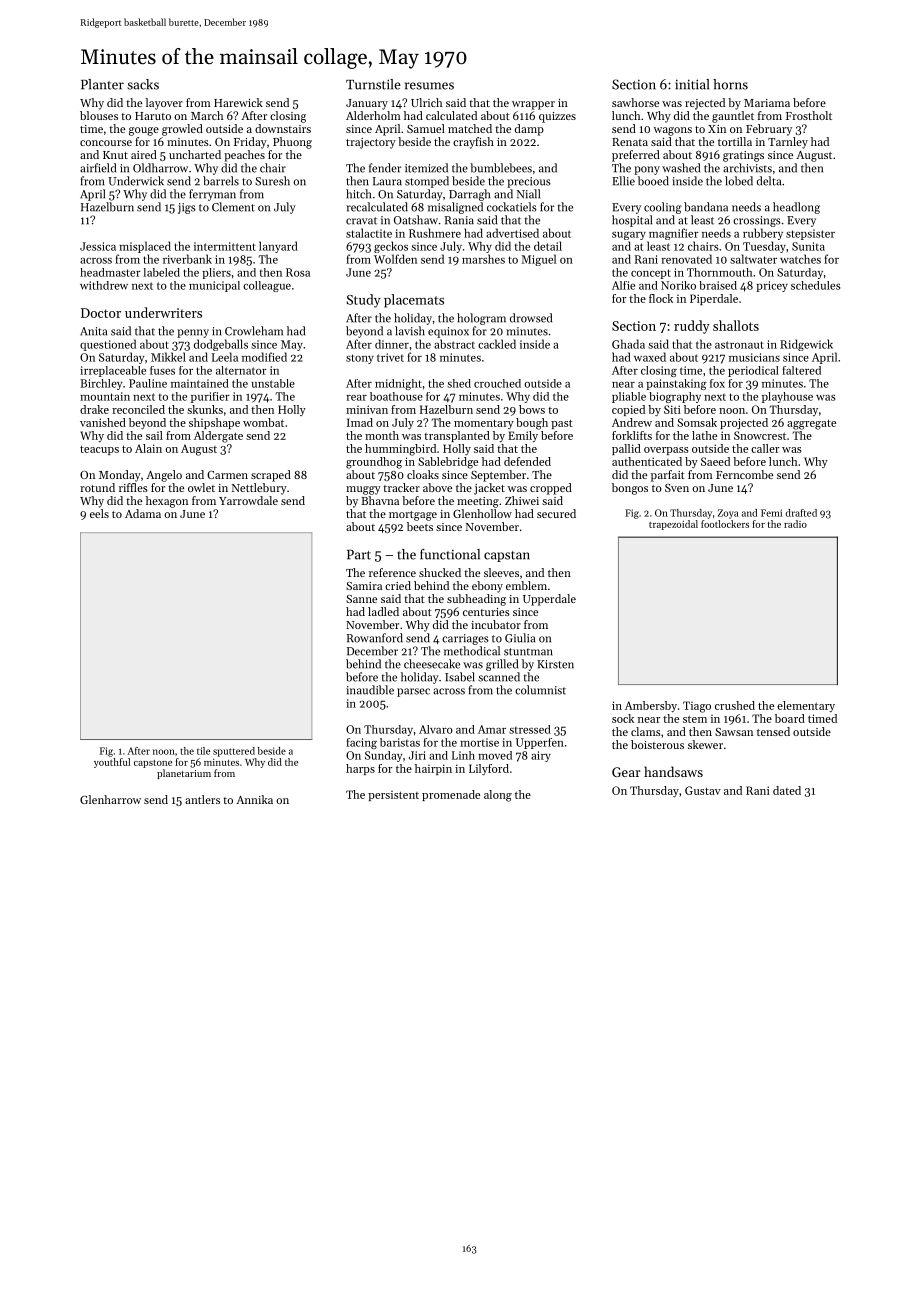  I want to click on precious, so click(529, 182).
